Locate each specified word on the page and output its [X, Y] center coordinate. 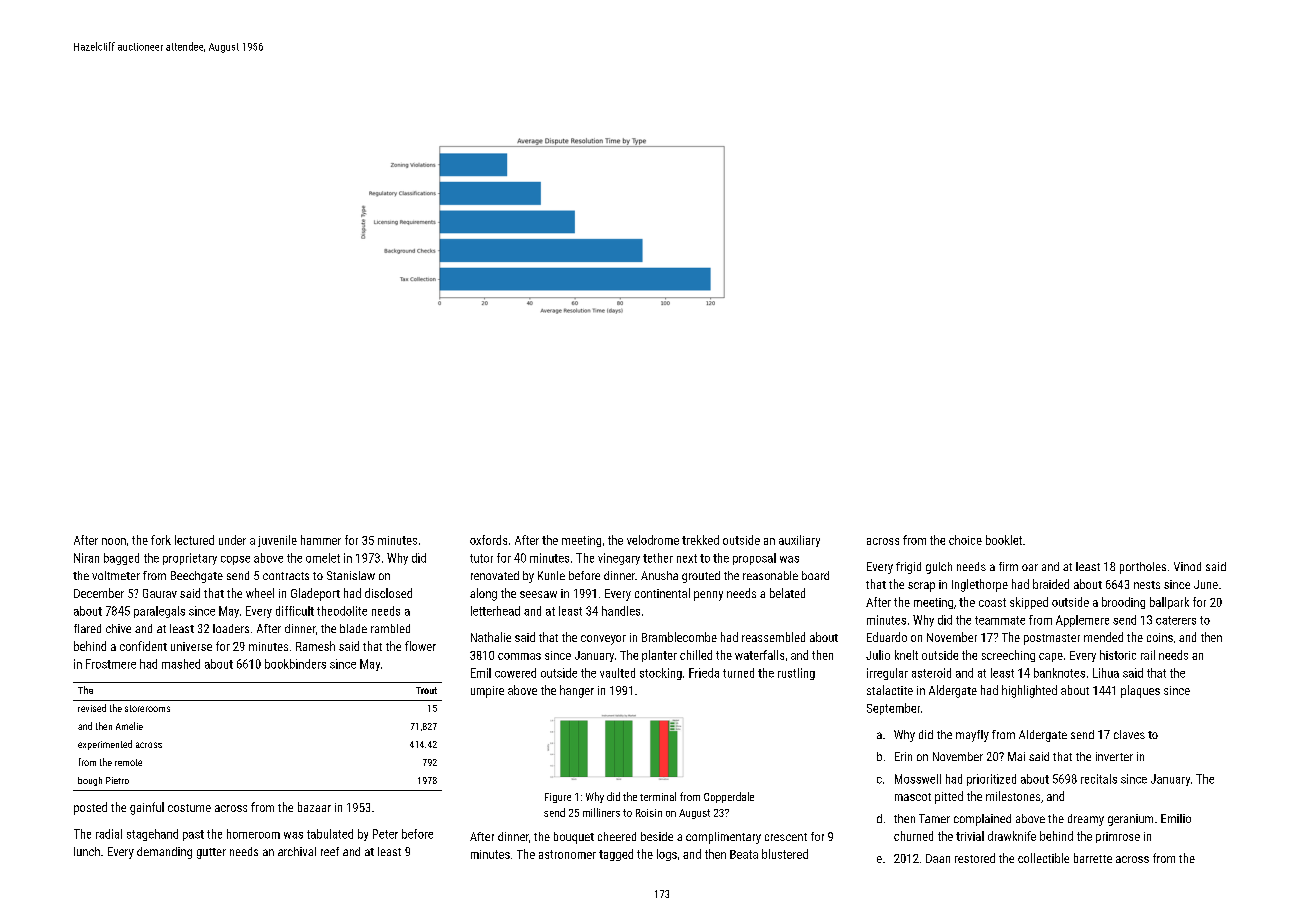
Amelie [129, 726]
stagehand [152, 835]
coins [1160, 637]
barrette [1093, 858]
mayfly [972, 736]
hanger [577, 691]
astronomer [567, 854]
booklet [1004, 540]
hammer [321, 540]
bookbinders [295, 664]
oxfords [488, 540]
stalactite [890, 690]
